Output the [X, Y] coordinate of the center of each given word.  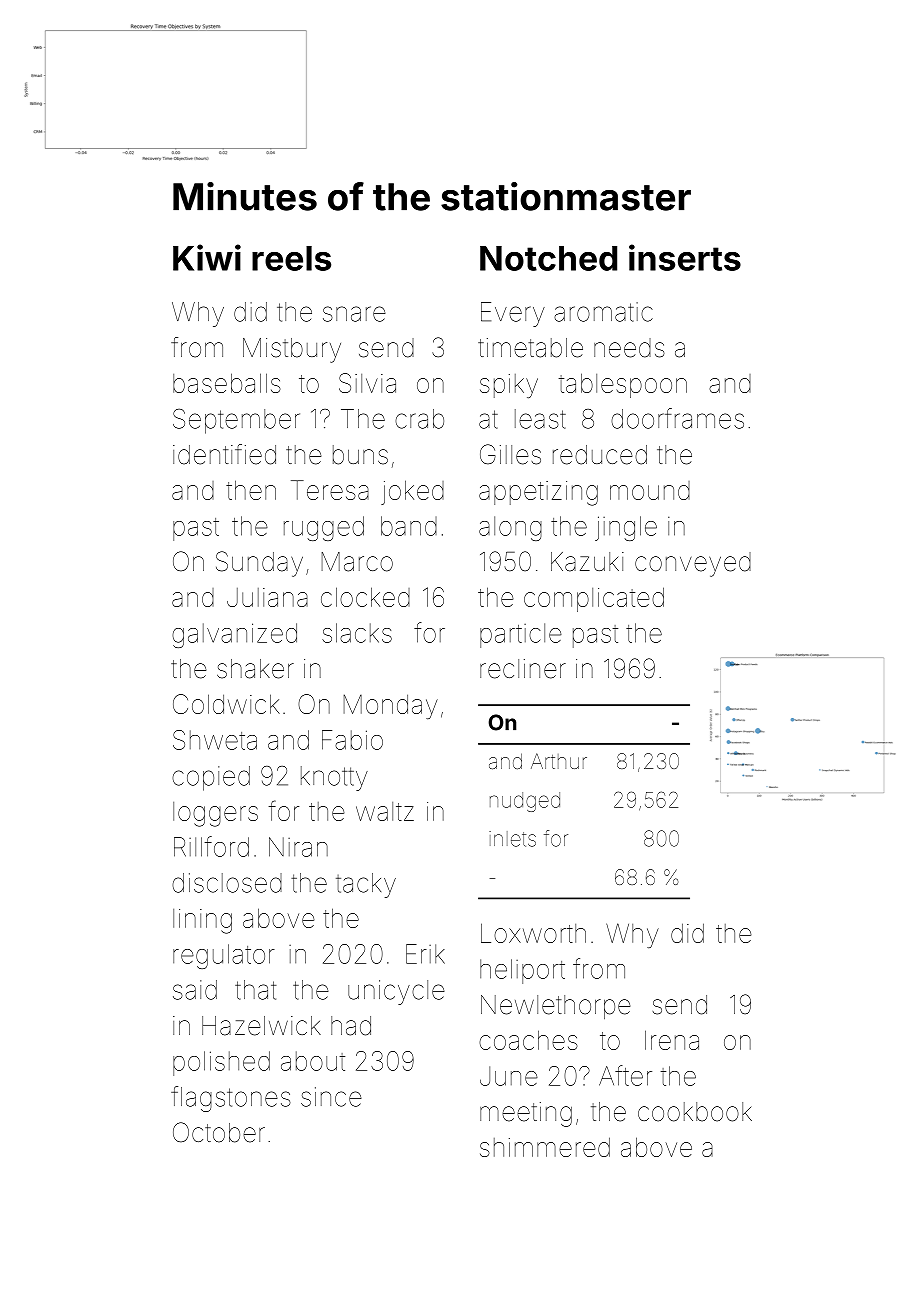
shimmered [545, 1147]
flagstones [231, 1099]
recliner [523, 669]
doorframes [677, 418]
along [510, 528]
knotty [334, 778]
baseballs [227, 383]
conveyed [693, 564]
